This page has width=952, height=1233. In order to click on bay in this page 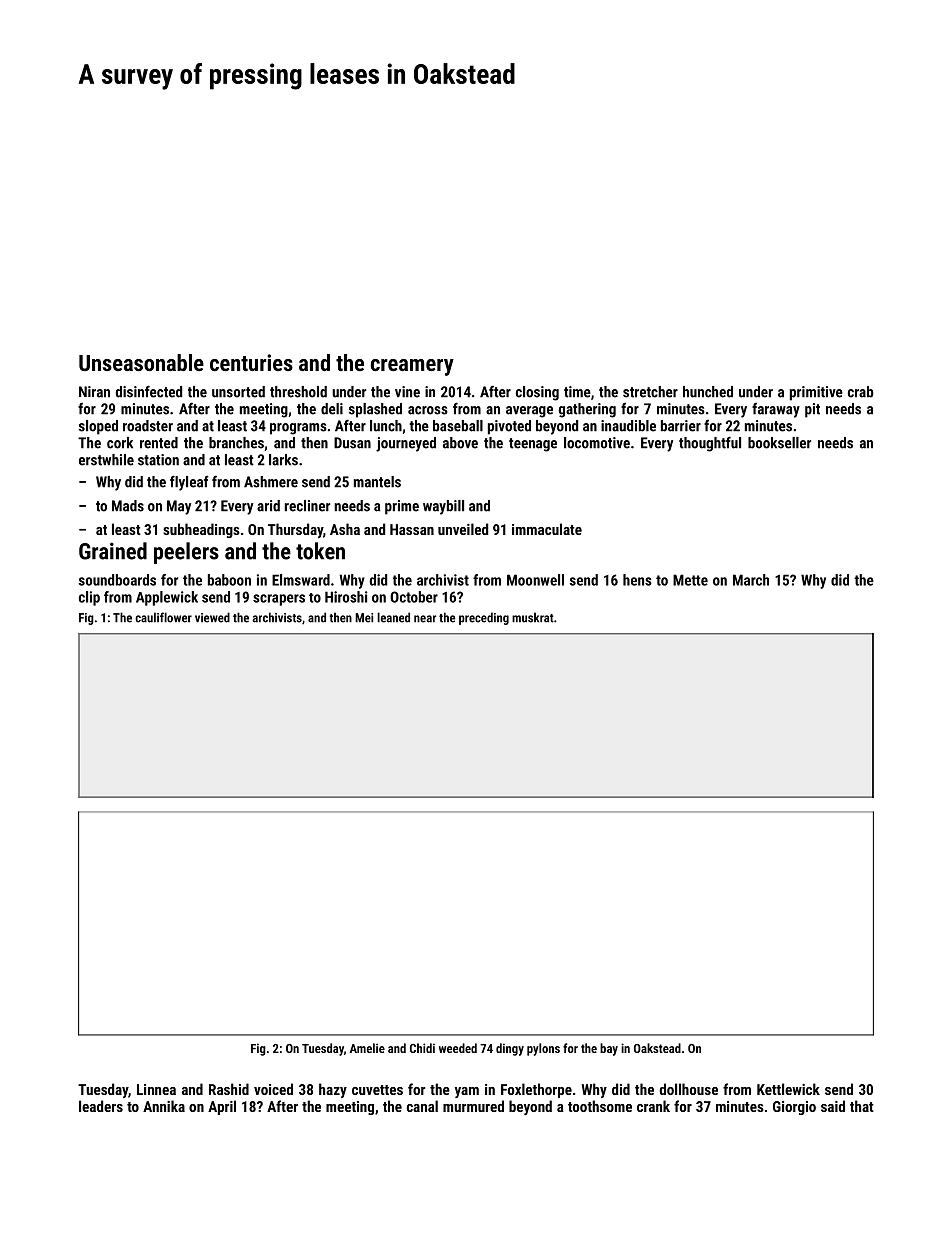, I will do `click(609, 1049)`.
